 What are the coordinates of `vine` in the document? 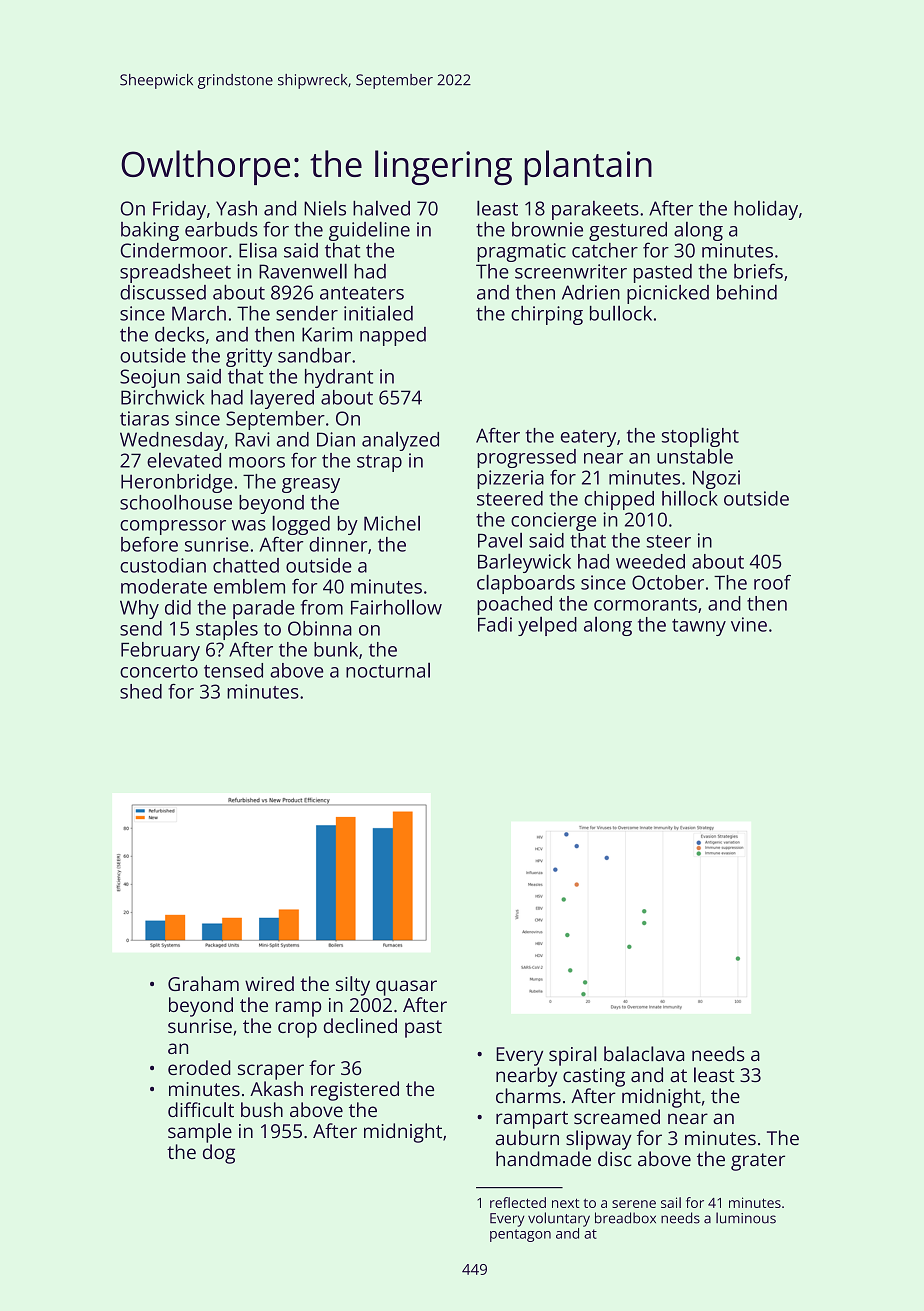 It's located at (749, 624).
